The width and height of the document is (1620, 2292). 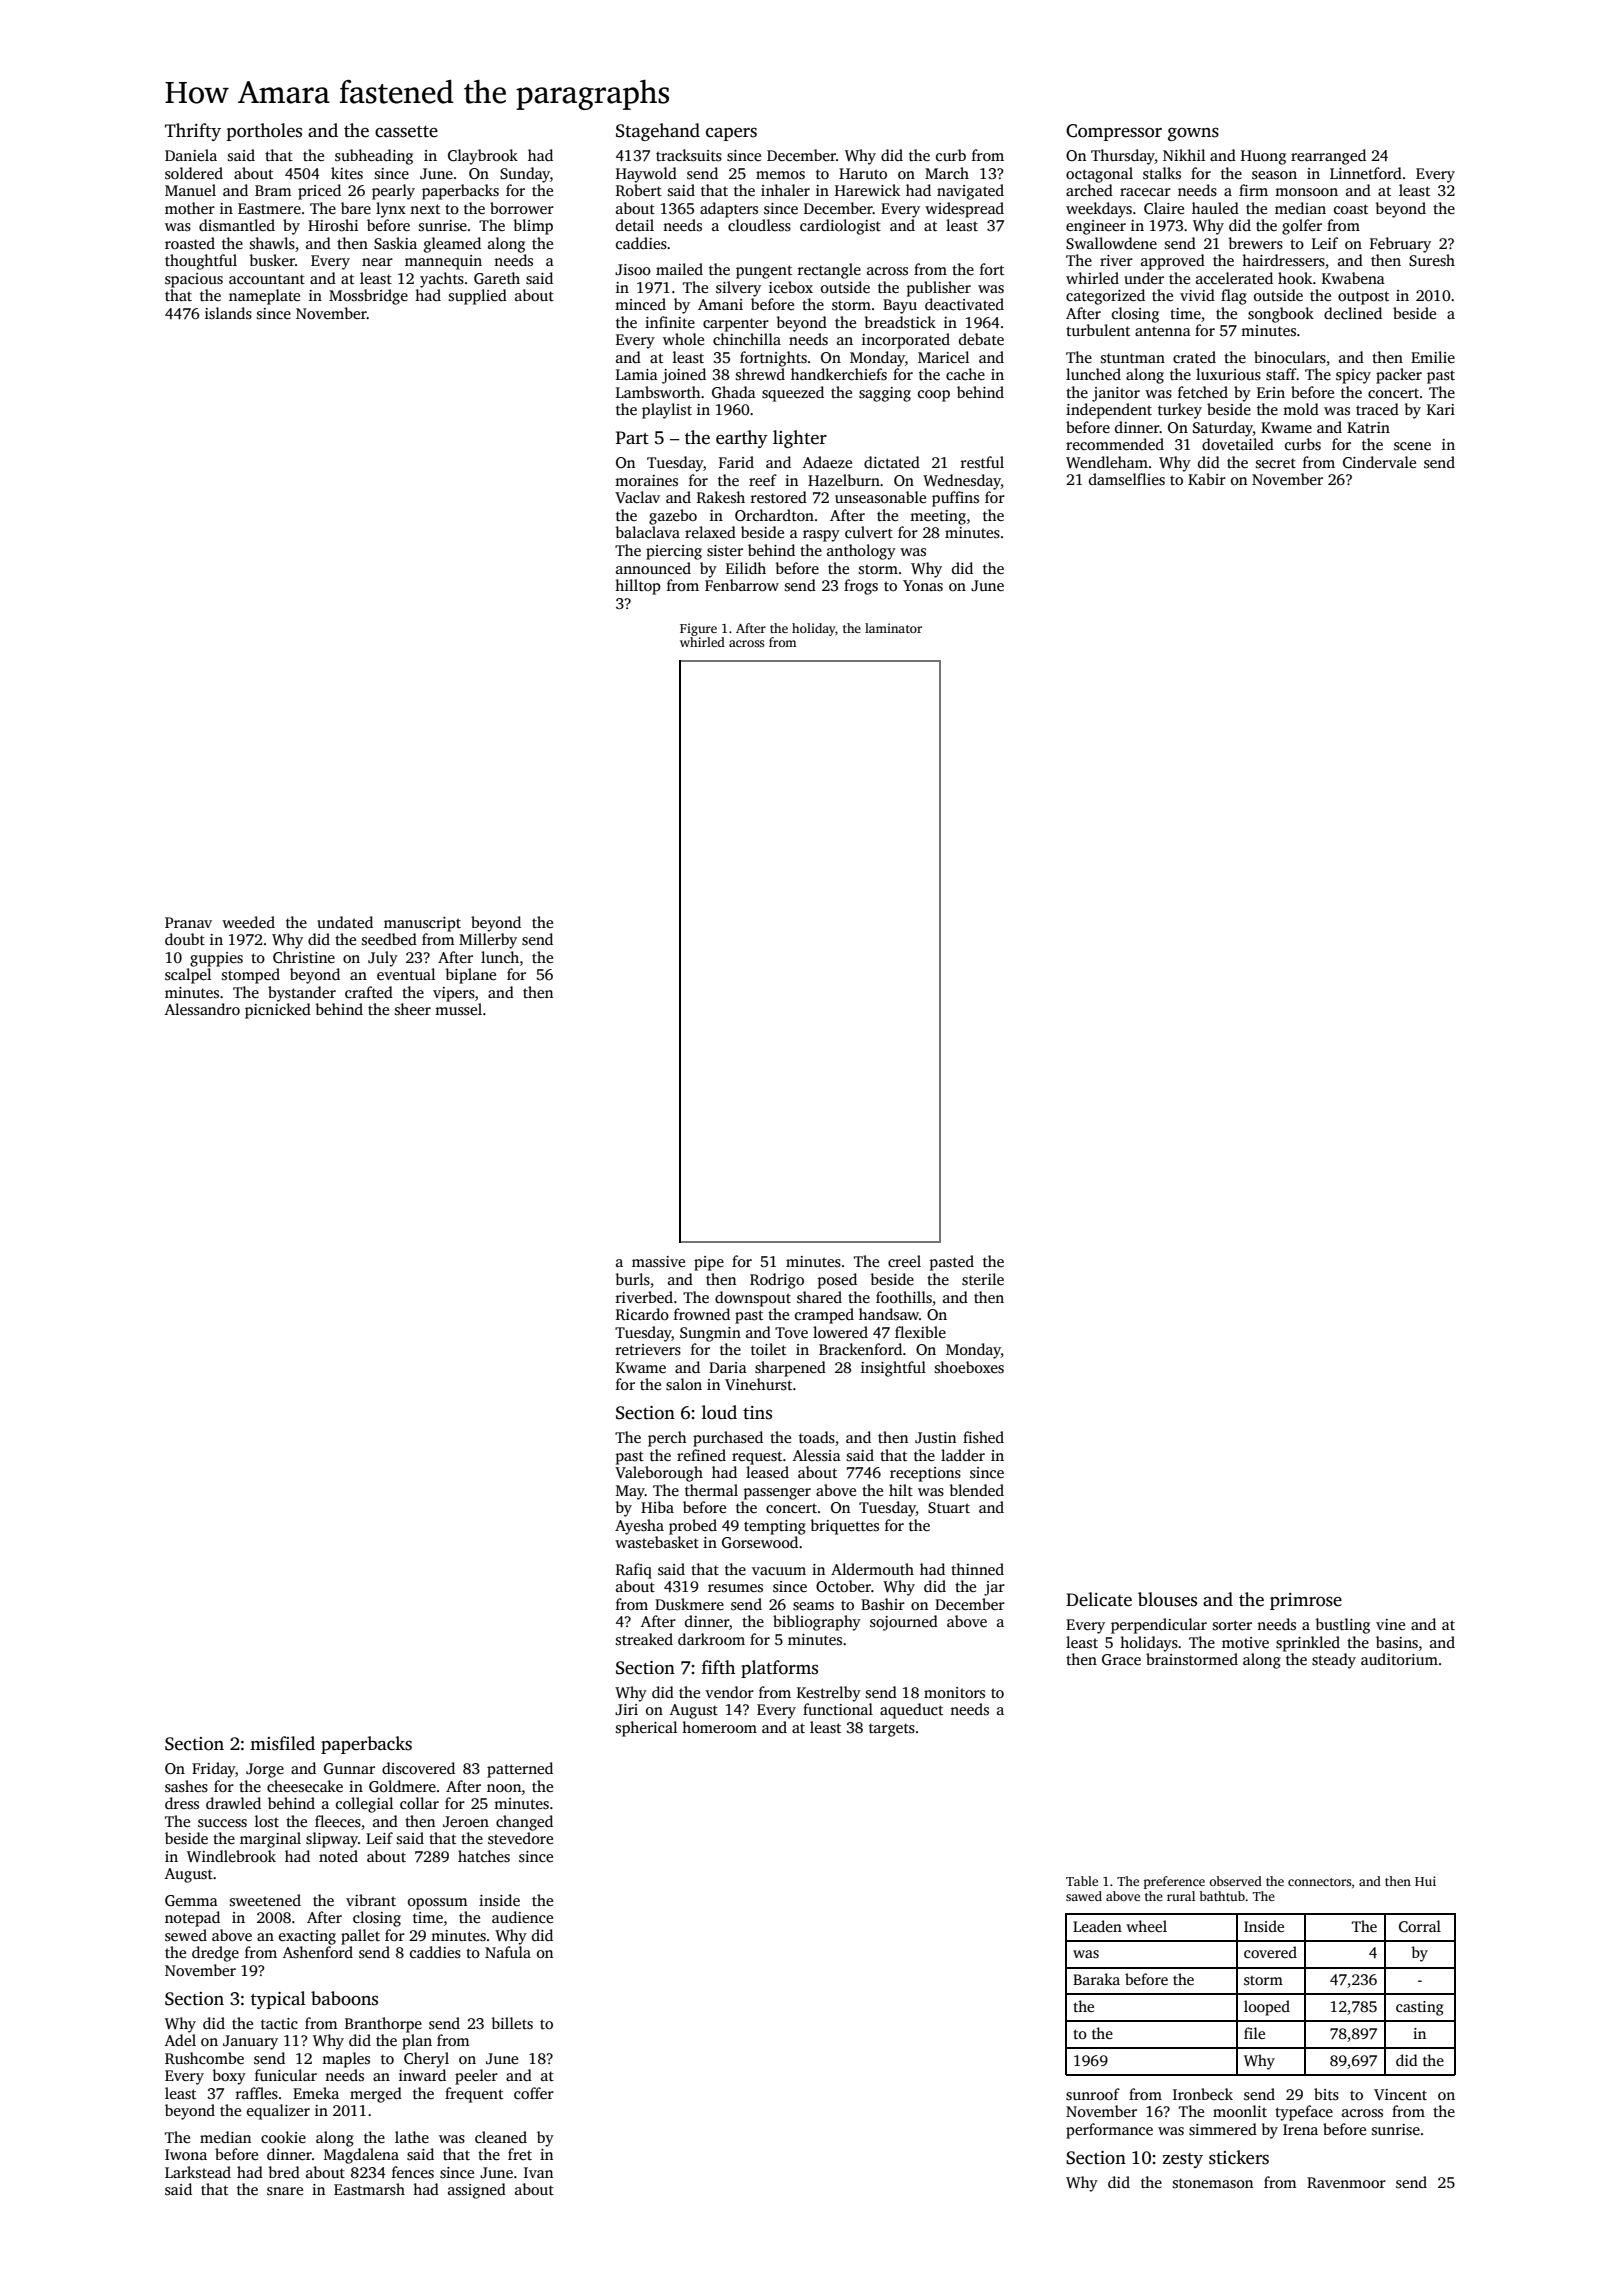 What do you see at coordinates (893, 628) in the document?
I see `laminator` at bounding box center [893, 628].
